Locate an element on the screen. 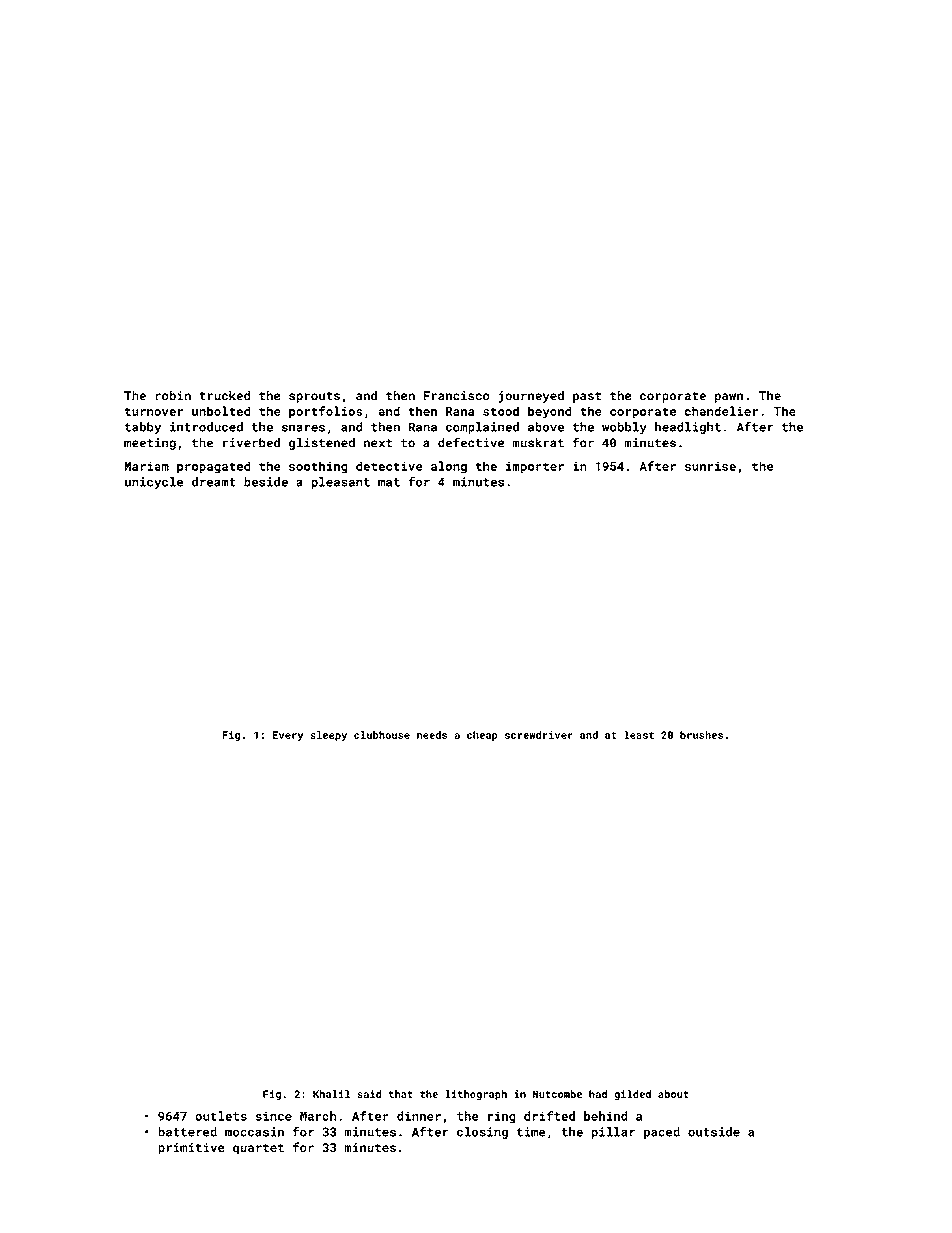  quartet is located at coordinates (258, 1149).
